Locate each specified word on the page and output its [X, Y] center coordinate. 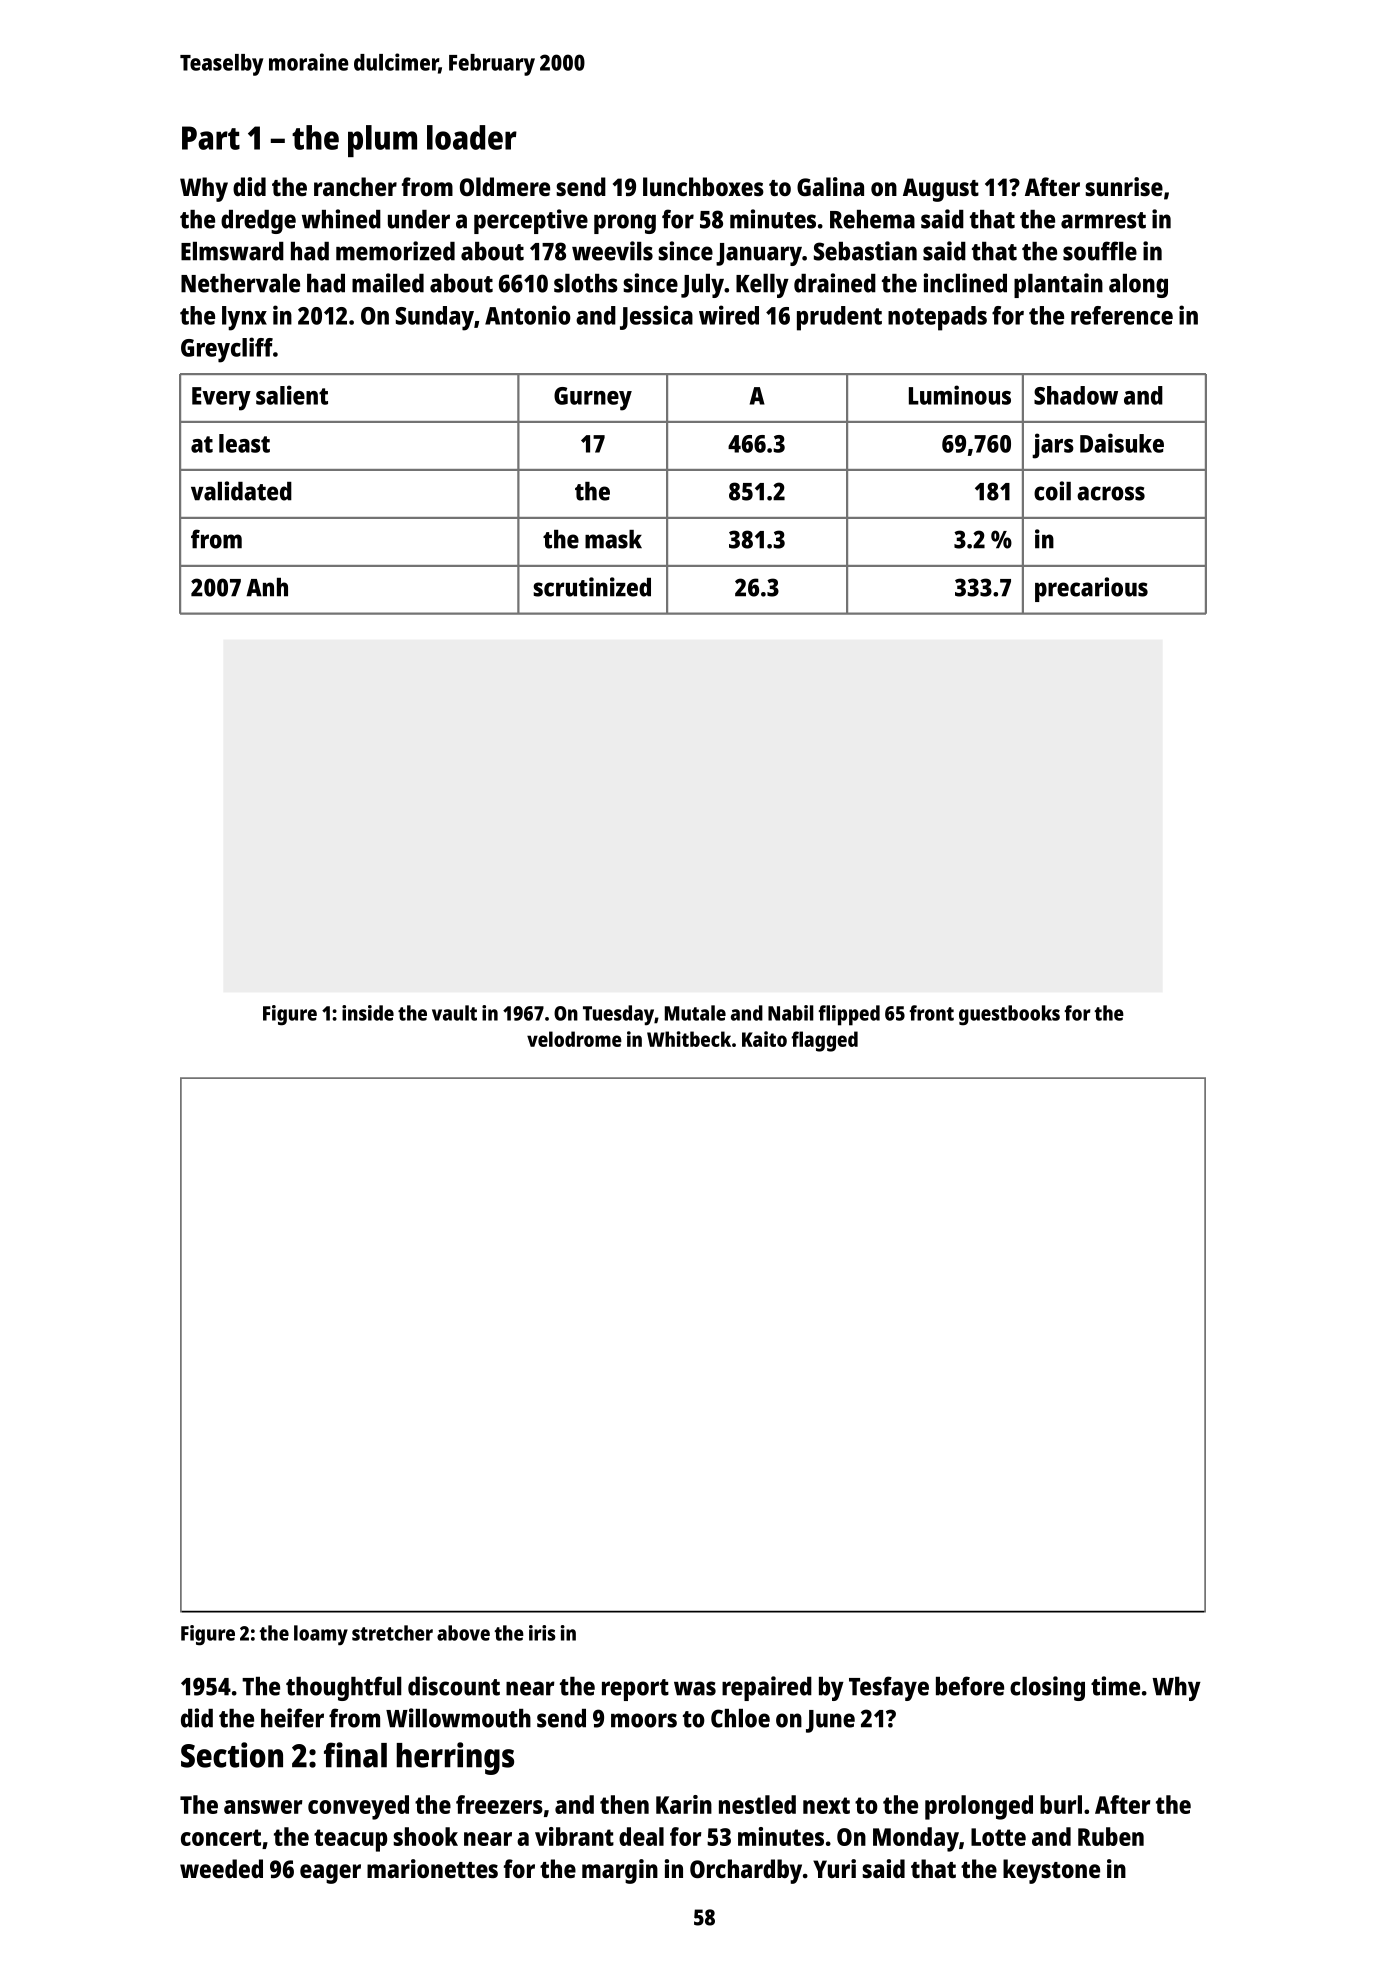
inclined [965, 283]
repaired [767, 1688]
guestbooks [1009, 1015]
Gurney [593, 399]
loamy [321, 1635]
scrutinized [592, 587]
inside [368, 1013]
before [970, 1686]
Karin [684, 1804]
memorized [395, 251]
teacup [350, 1840]
